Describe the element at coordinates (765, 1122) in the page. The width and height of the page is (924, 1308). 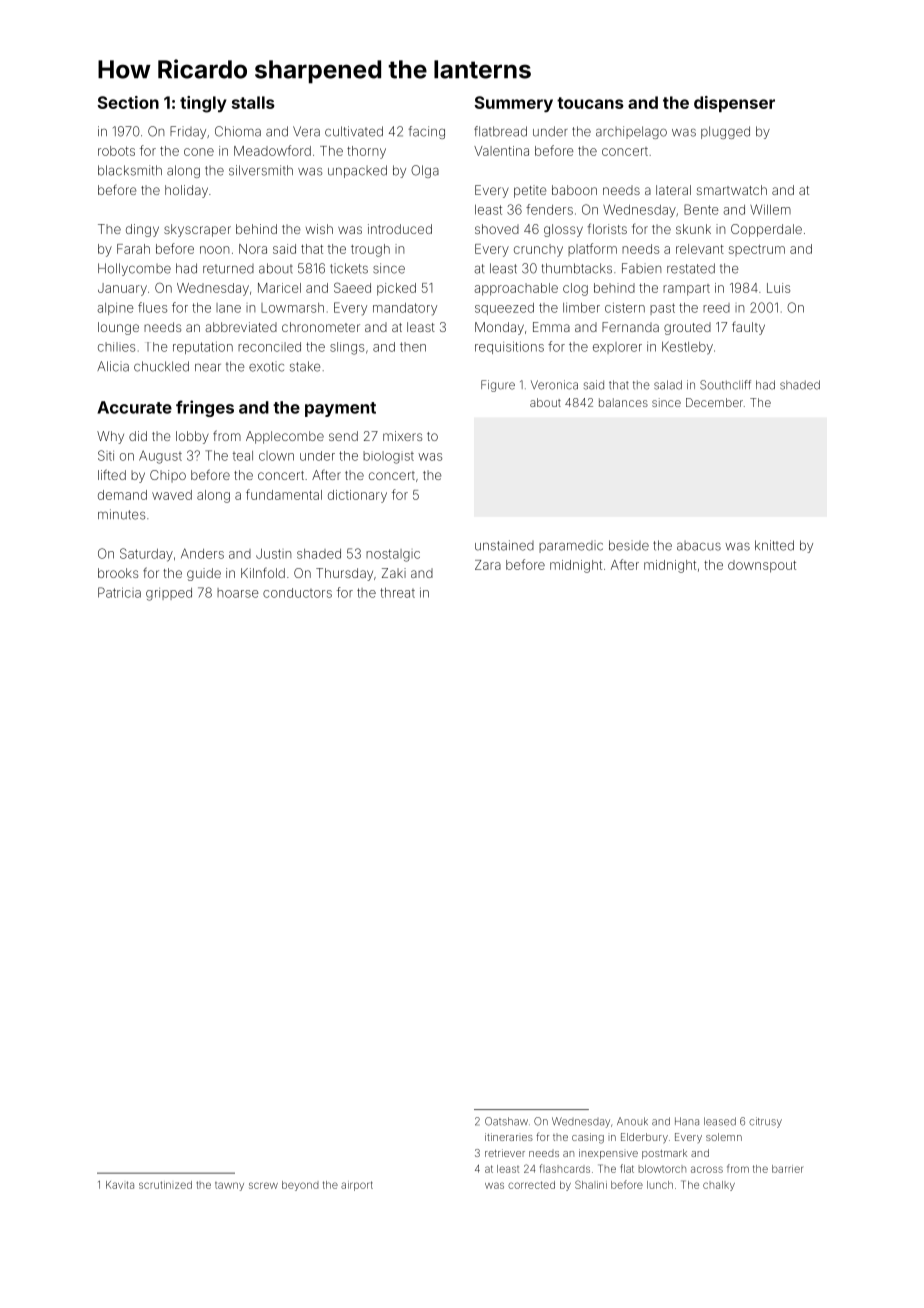
I see `citrusy` at that location.
